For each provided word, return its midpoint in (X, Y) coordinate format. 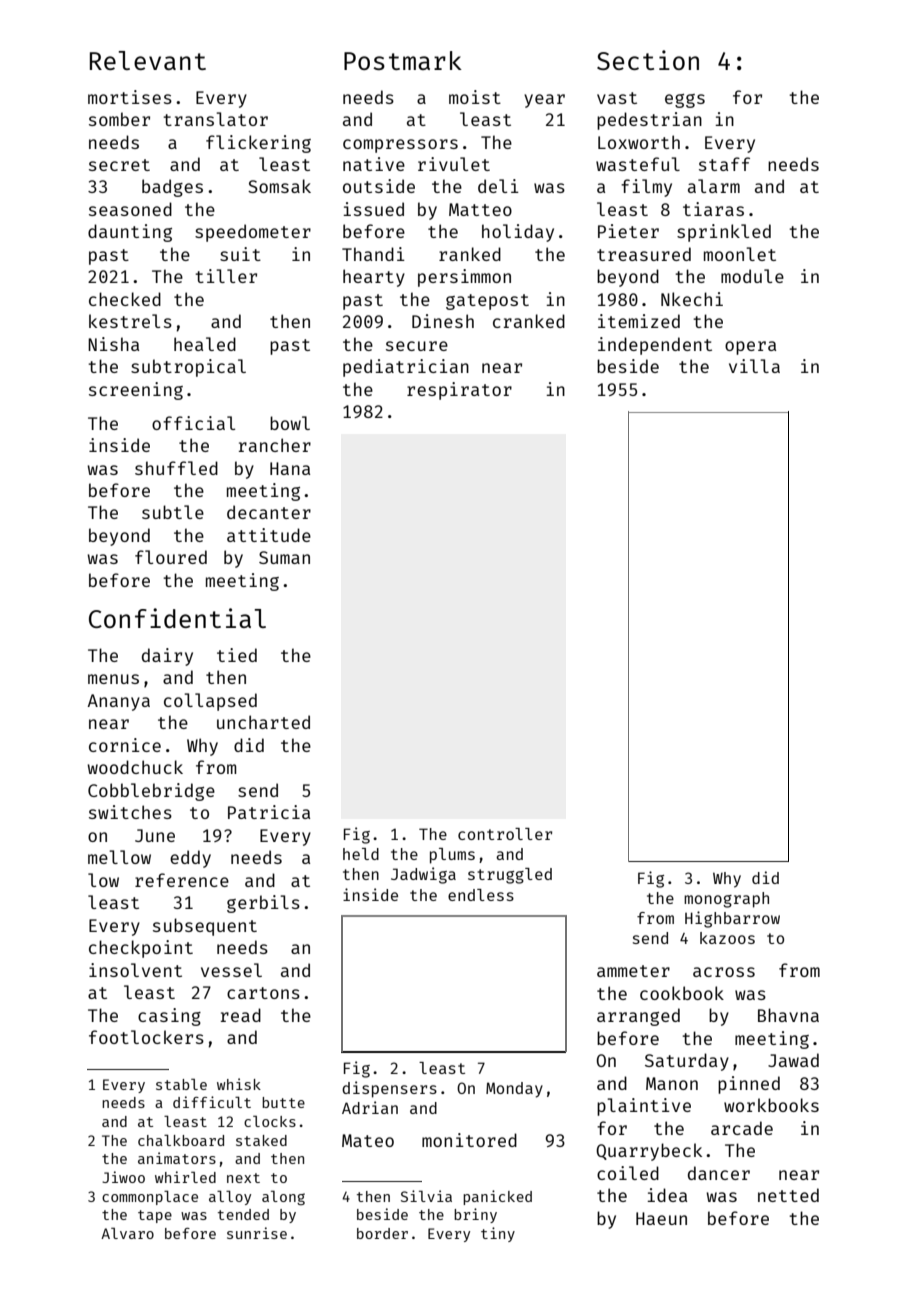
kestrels (130, 321)
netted (788, 1195)
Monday (514, 1090)
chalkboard (181, 1140)
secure (417, 346)
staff (724, 164)
